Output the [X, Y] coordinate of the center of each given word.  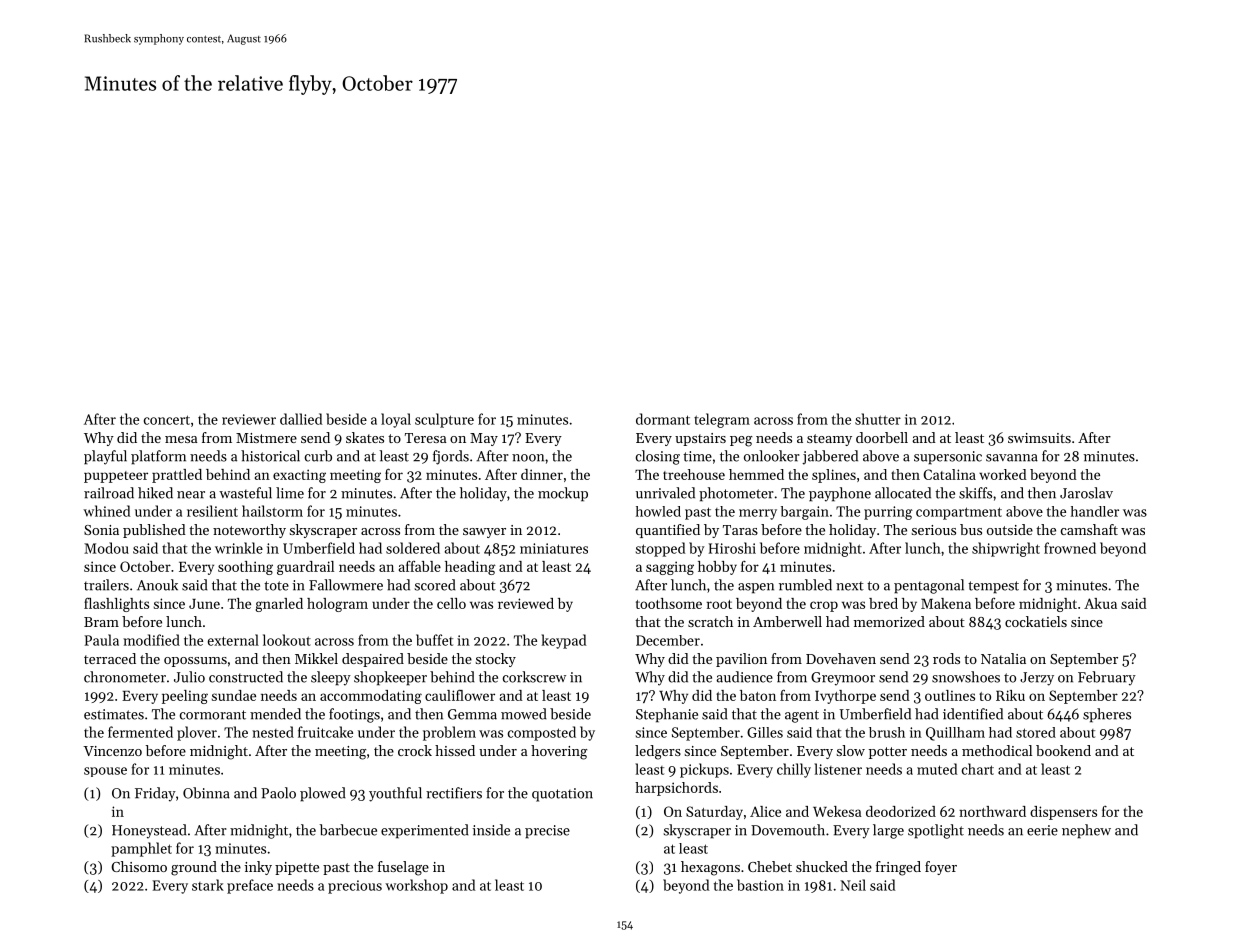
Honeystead [149, 831]
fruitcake [325, 732]
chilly [794, 770]
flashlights [116, 604]
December [668, 640]
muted [937, 769]
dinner [542, 474]
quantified [668, 531]
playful [105, 457]
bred [883, 603]
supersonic [948, 458]
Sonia [101, 530]
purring [888, 513]
